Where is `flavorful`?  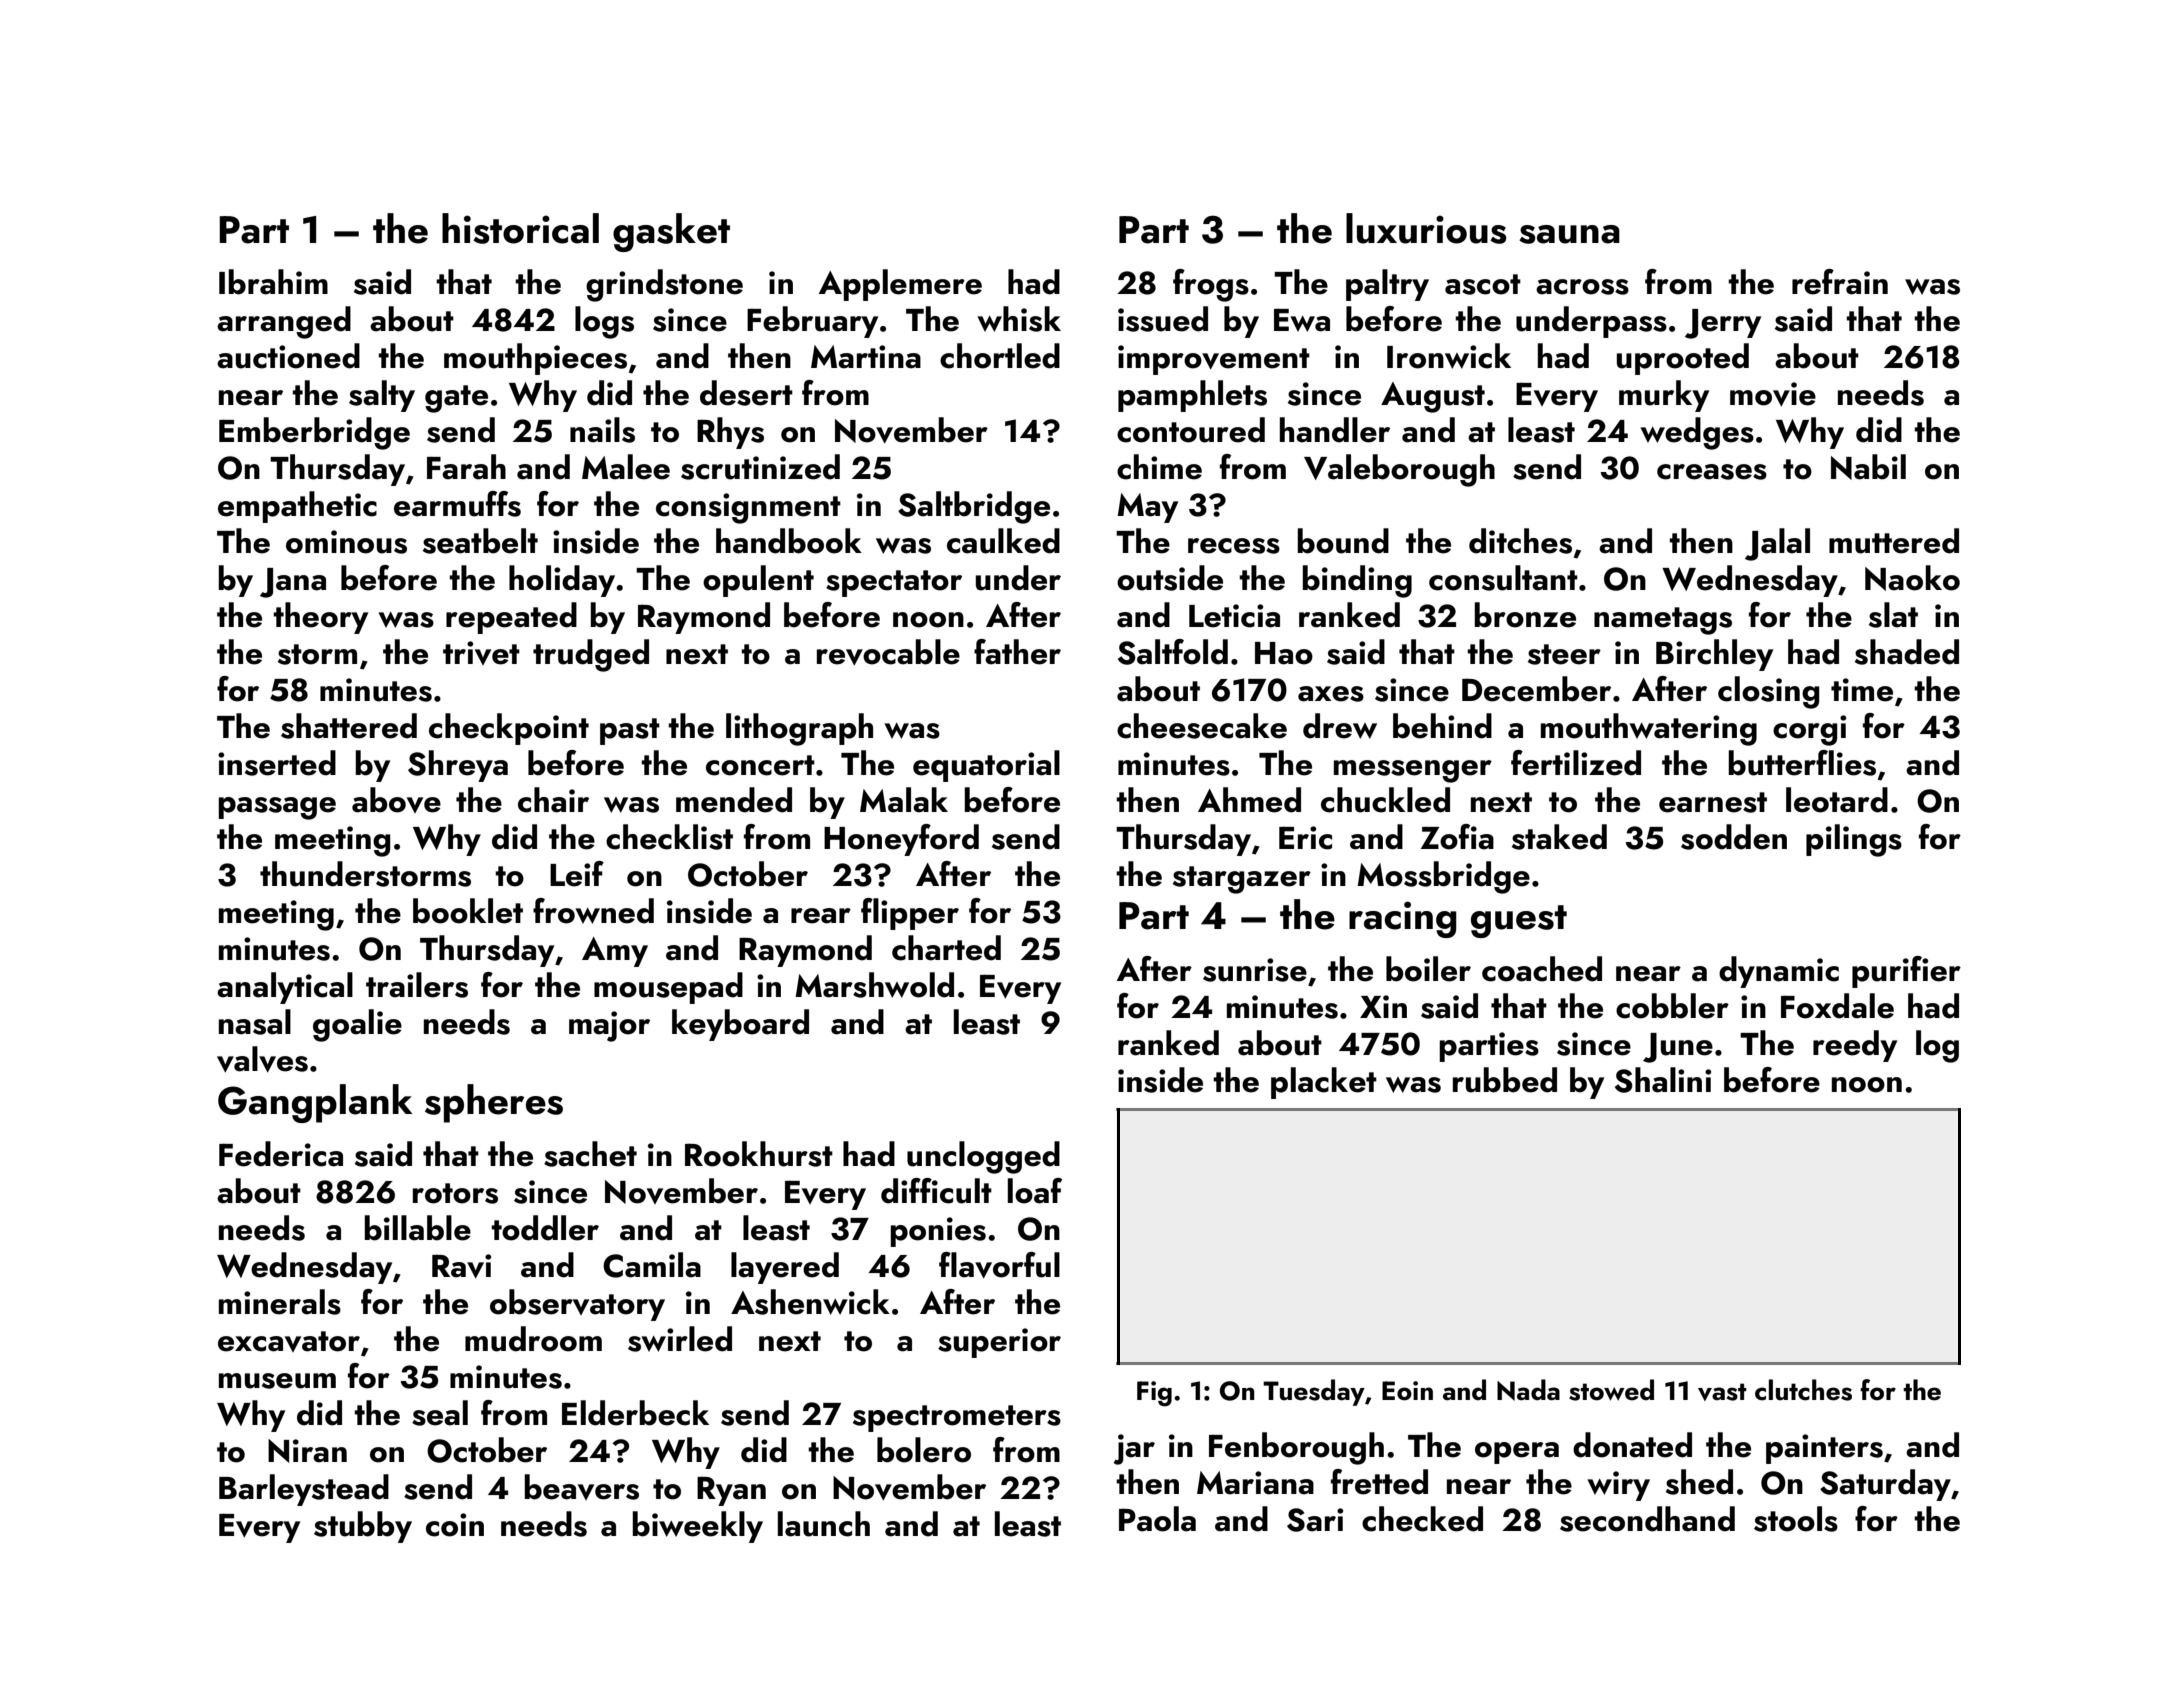 flavorful is located at coordinates (999, 1265).
